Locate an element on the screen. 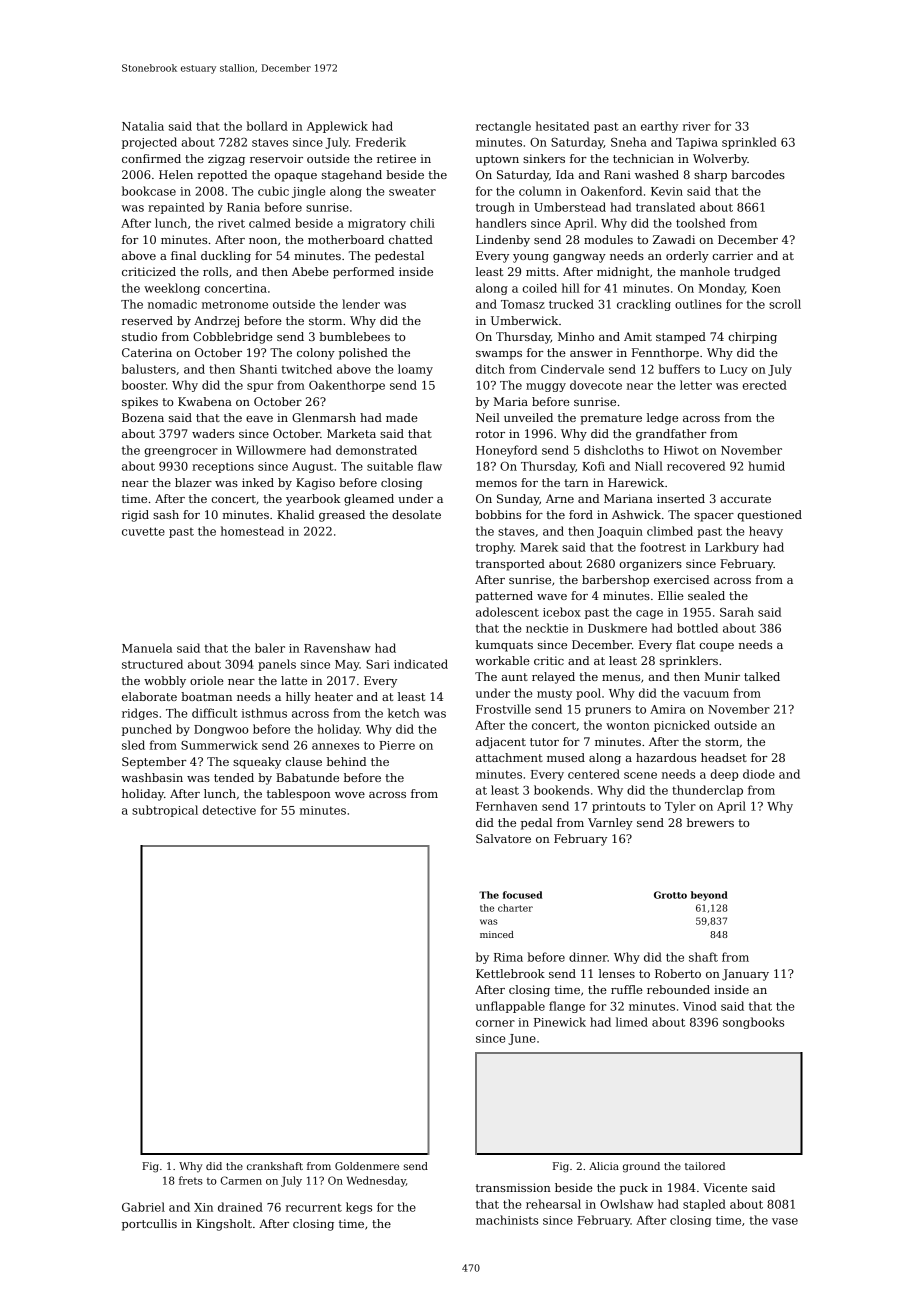 The image size is (924, 1308). river is located at coordinates (697, 126).
